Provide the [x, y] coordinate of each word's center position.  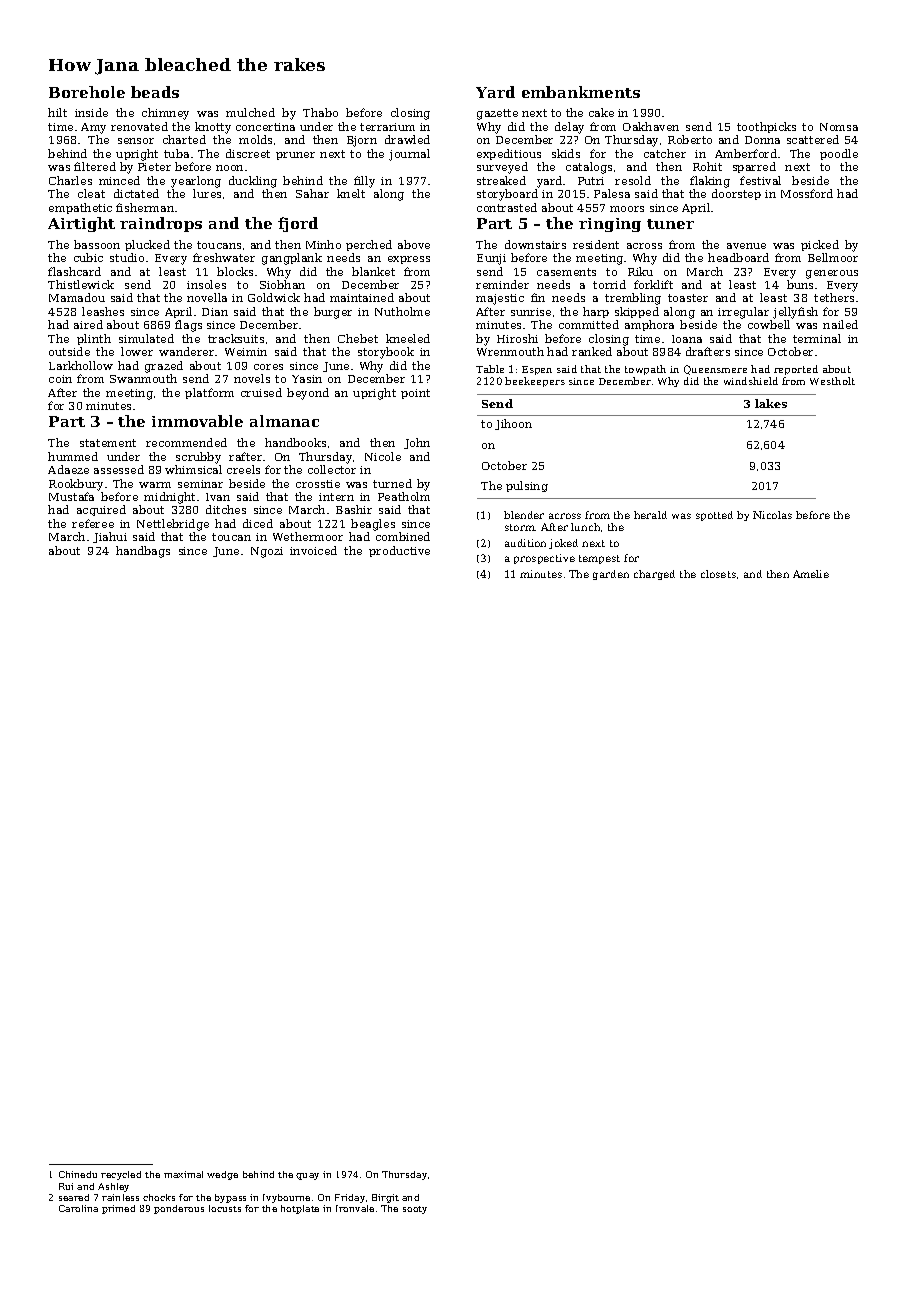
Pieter [154, 167]
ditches [226, 509]
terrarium [387, 127]
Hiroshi [517, 338]
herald [650, 515]
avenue [746, 246]
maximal [183, 1174]
